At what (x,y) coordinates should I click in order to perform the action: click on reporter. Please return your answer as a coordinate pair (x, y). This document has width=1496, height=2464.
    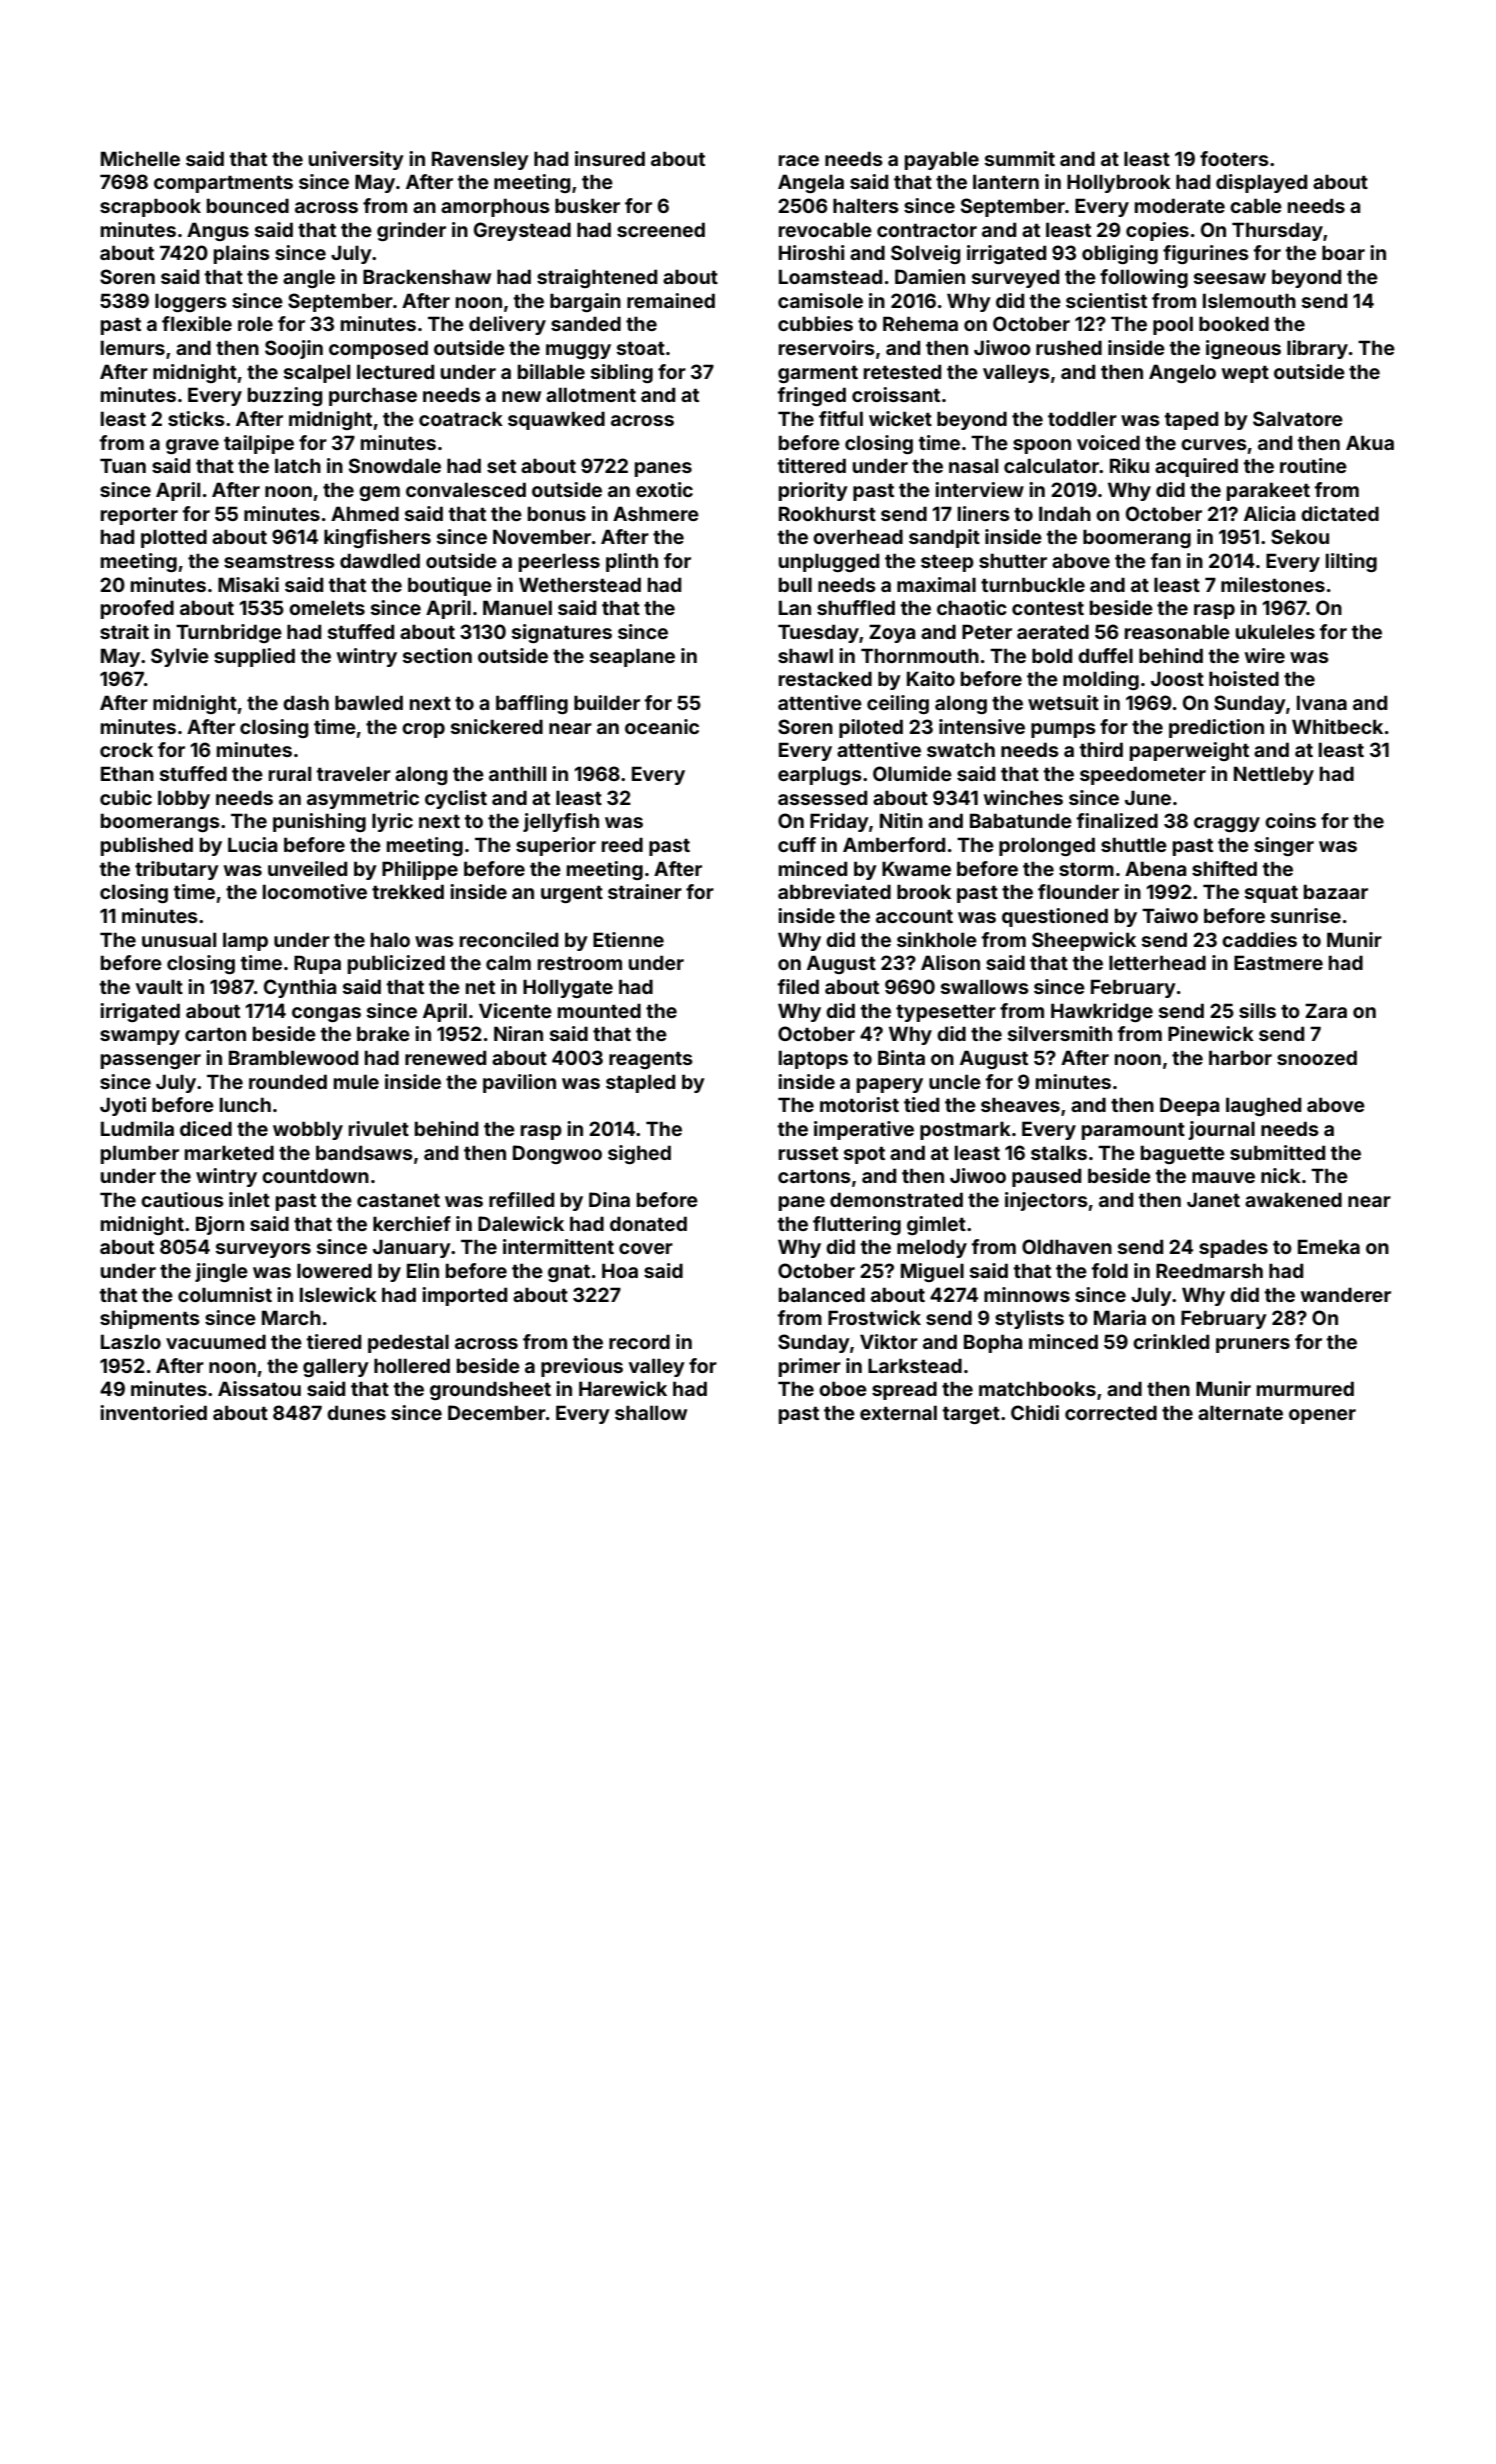
    Looking at the image, I should click on (139, 516).
